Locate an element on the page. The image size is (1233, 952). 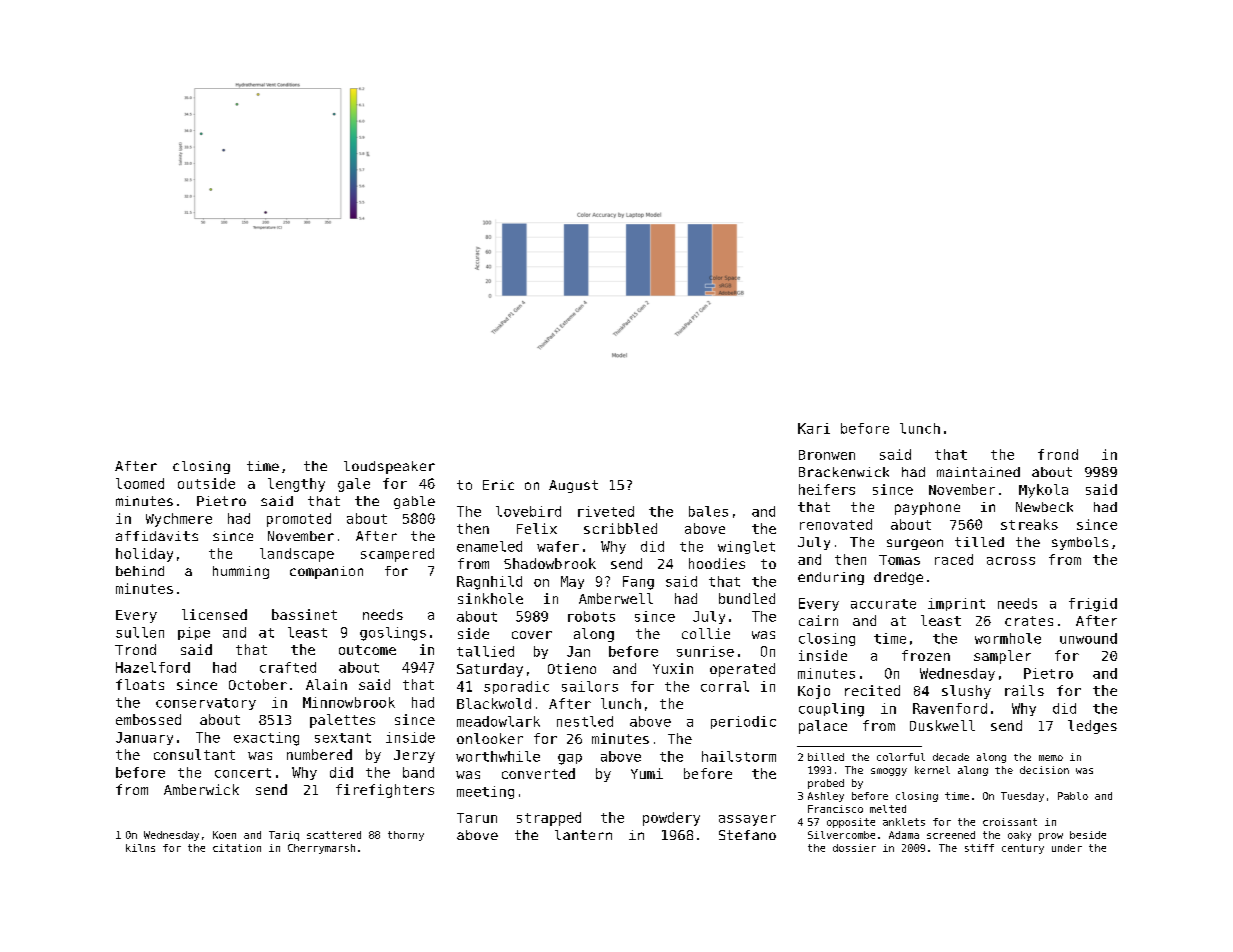
decade is located at coordinates (951, 757).
